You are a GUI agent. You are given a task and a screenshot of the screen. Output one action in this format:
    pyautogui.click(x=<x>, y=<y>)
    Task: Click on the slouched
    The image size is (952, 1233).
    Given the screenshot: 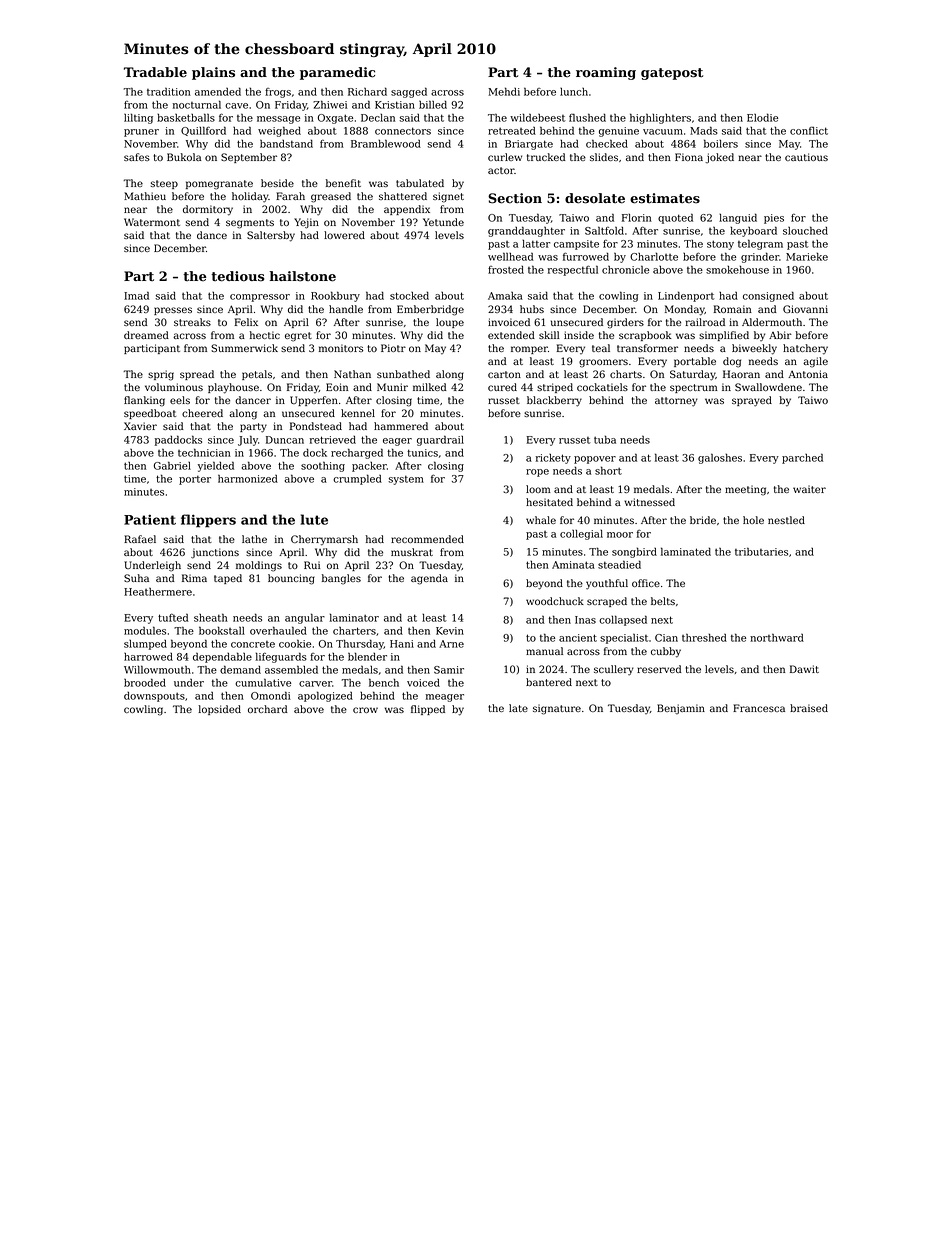 What is the action you would take?
    pyautogui.click(x=805, y=230)
